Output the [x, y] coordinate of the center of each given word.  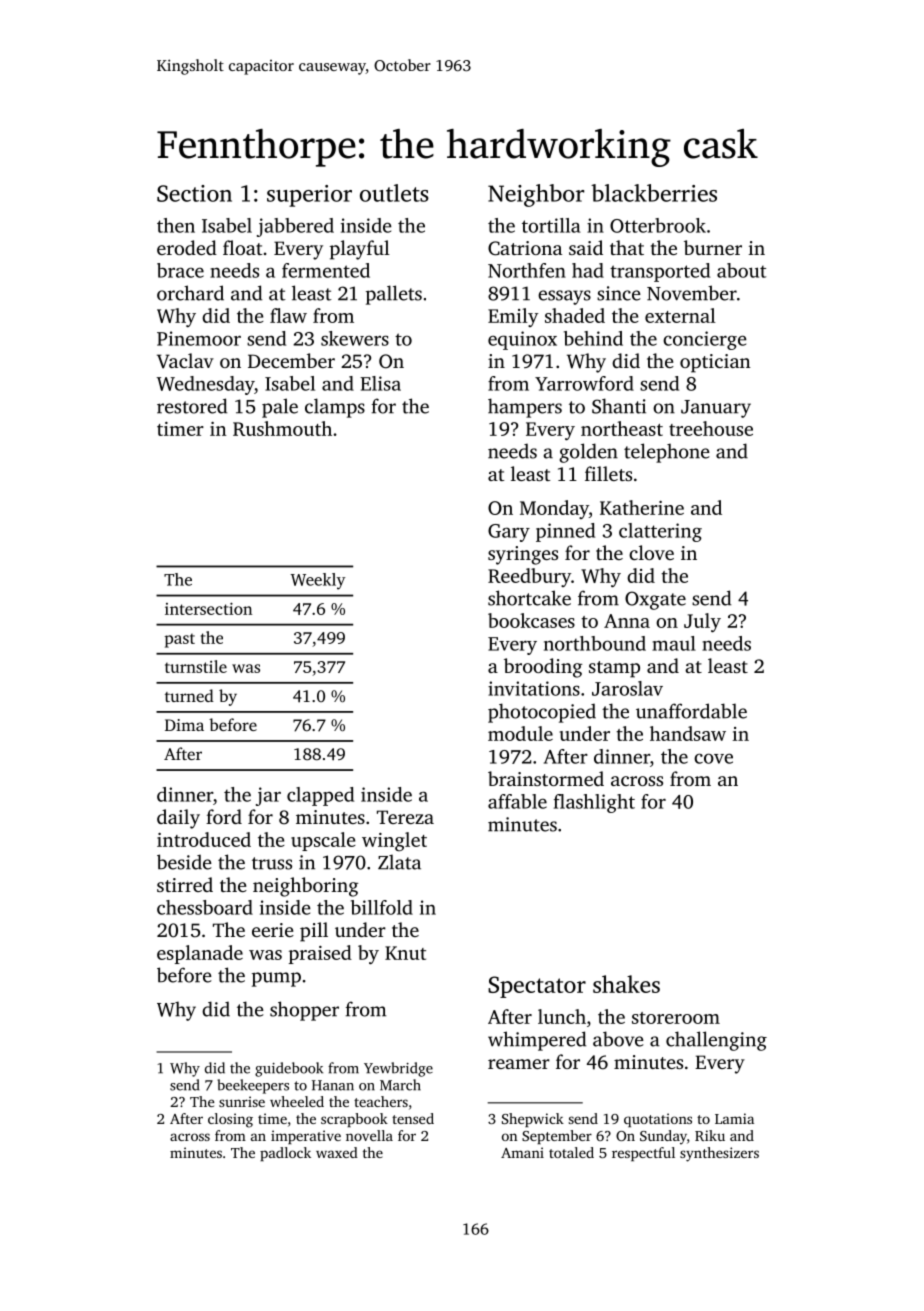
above [618, 1039]
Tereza [405, 817]
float [242, 247]
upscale [323, 841]
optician [715, 363]
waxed [337, 1152]
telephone [667, 453]
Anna [627, 621]
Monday [554, 509]
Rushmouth [282, 428]
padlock [285, 1154]
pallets [394, 295]
